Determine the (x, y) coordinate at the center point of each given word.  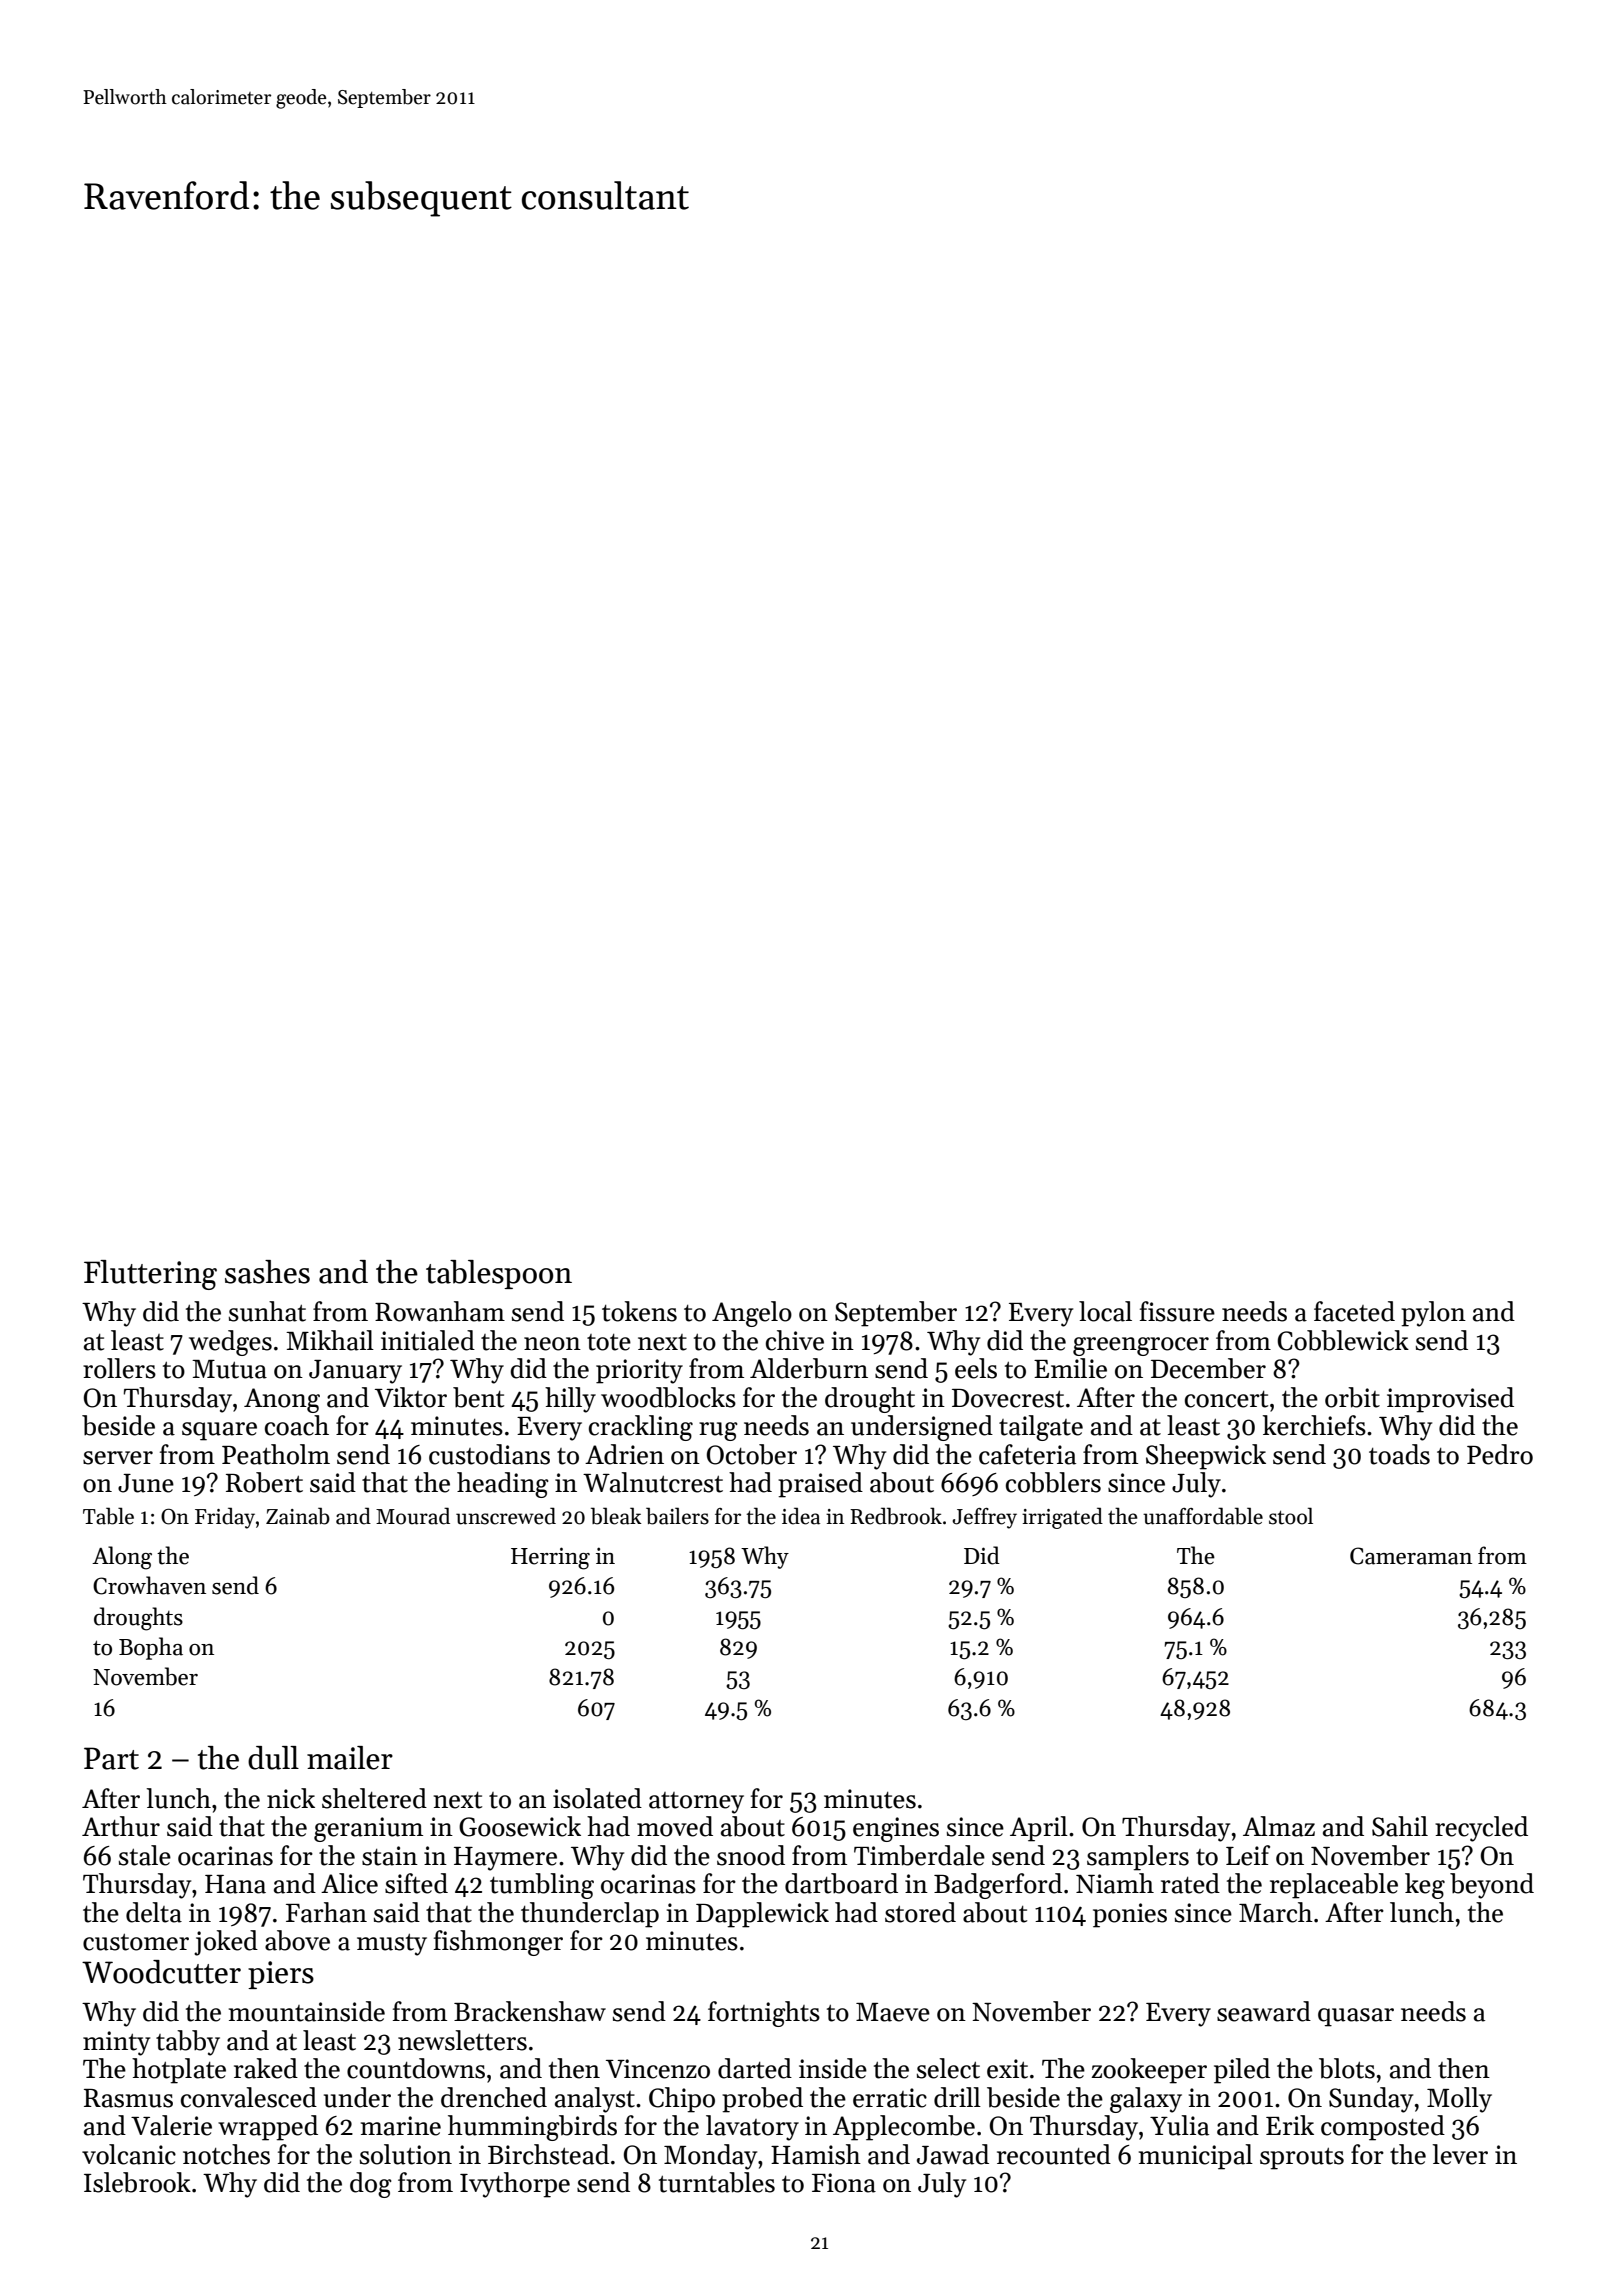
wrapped (268, 2128)
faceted (1354, 1311)
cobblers (1053, 1482)
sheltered (374, 1798)
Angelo (752, 1314)
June (146, 1483)
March (1276, 1912)
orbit (1352, 1397)
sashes (267, 1272)
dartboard (841, 1883)
